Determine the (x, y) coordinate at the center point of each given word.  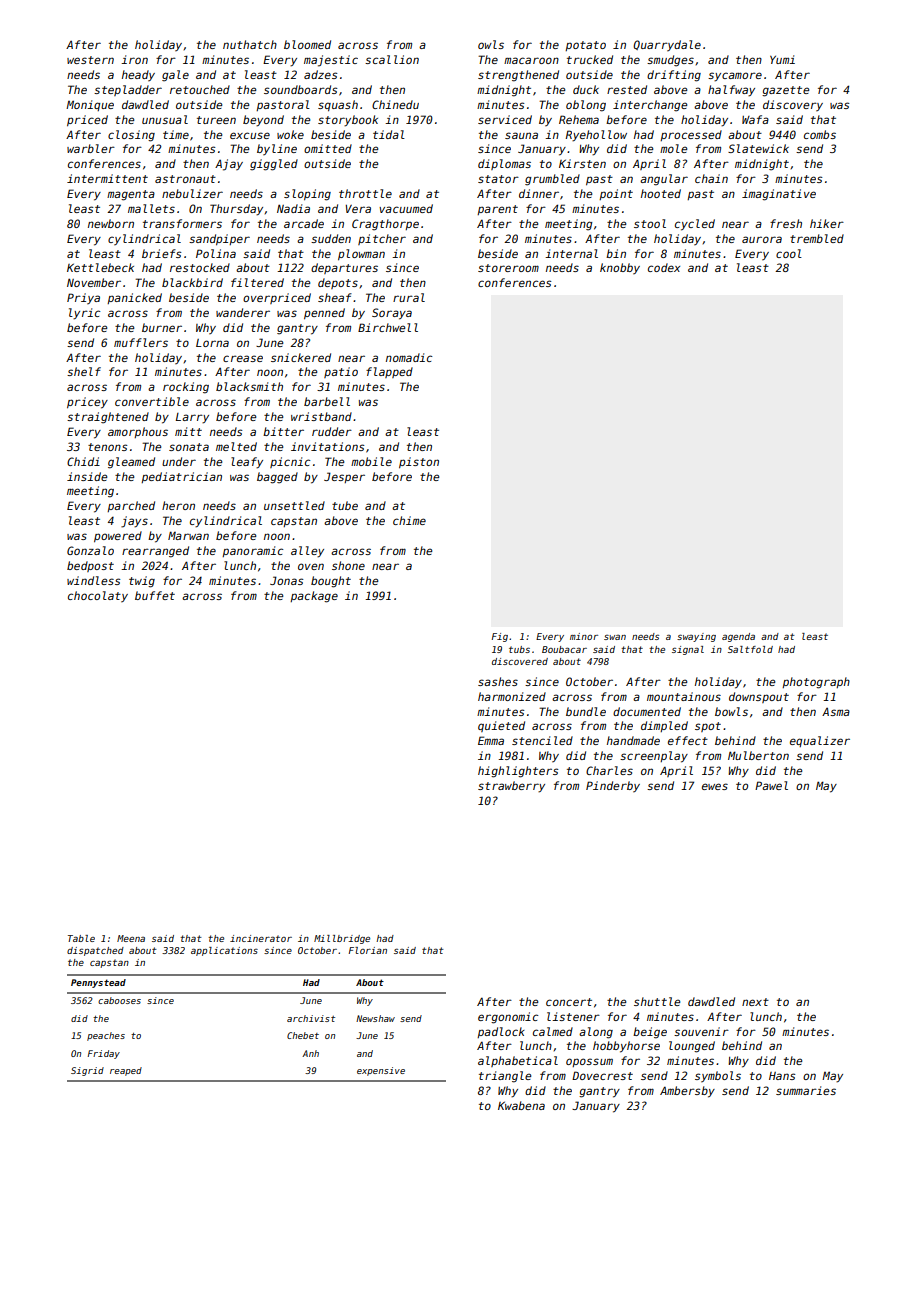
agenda (738, 637)
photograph (816, 683)
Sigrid (87, 1071)
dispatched (95, 951)
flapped (389, 372)
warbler (91, 148)
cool (789, 253)
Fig (500, 637)
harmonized (512, 696)
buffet (155, 595)
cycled (695, 225)
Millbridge (342, 939)
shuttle (657, 1001)
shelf (84, 371)
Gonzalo (90, 550)
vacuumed (406, 208)
